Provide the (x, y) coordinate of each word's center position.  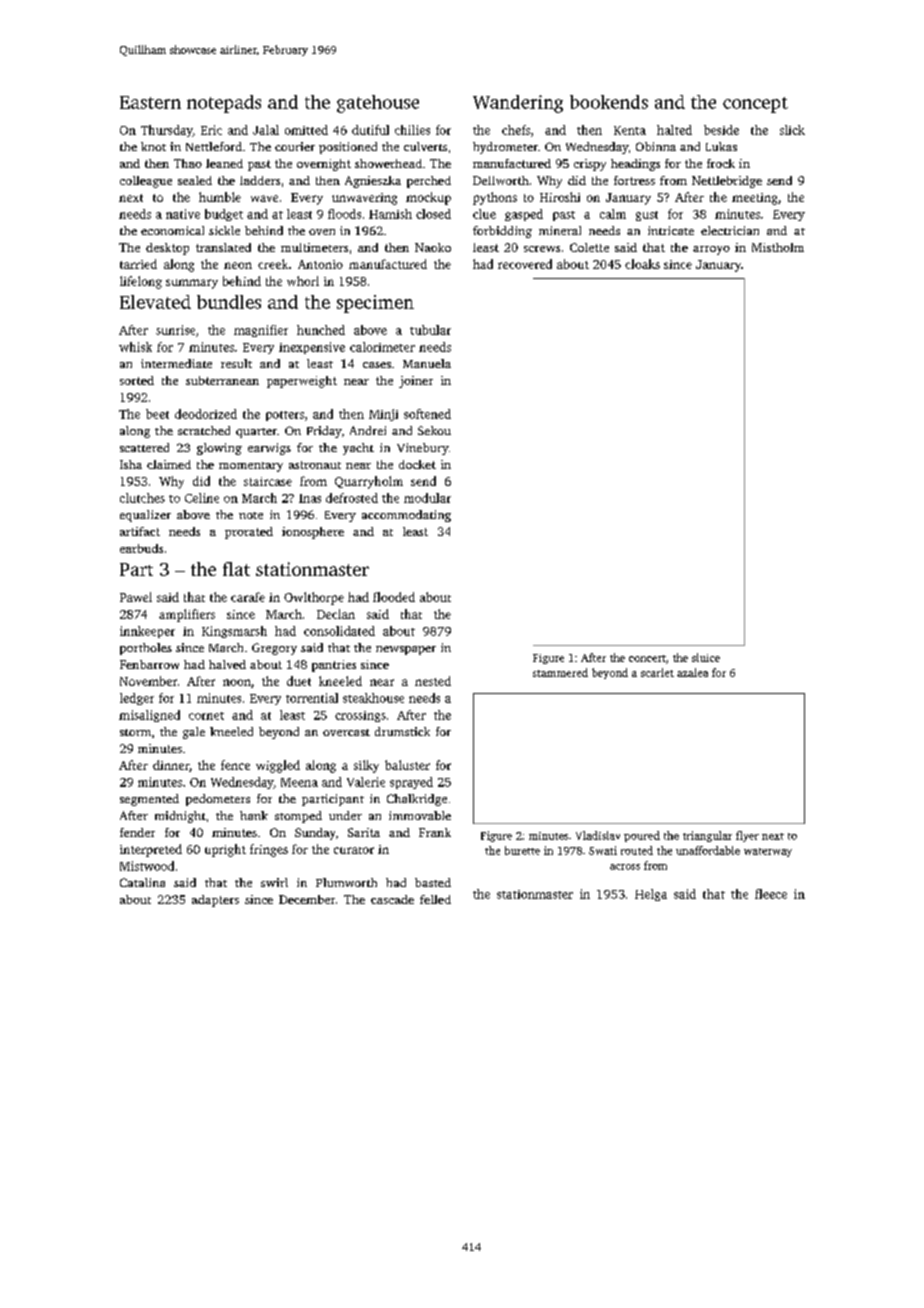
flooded (394, 597)
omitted (306, 130)
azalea (692, 672)
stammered (560, 672)
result (236, 363)
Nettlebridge (727, 182)
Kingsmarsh (234, 632)
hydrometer (505, 148)
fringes (269, 850)
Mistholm (778, 247)
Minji (383, 415)
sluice (706, 657)
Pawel (136, 597)
